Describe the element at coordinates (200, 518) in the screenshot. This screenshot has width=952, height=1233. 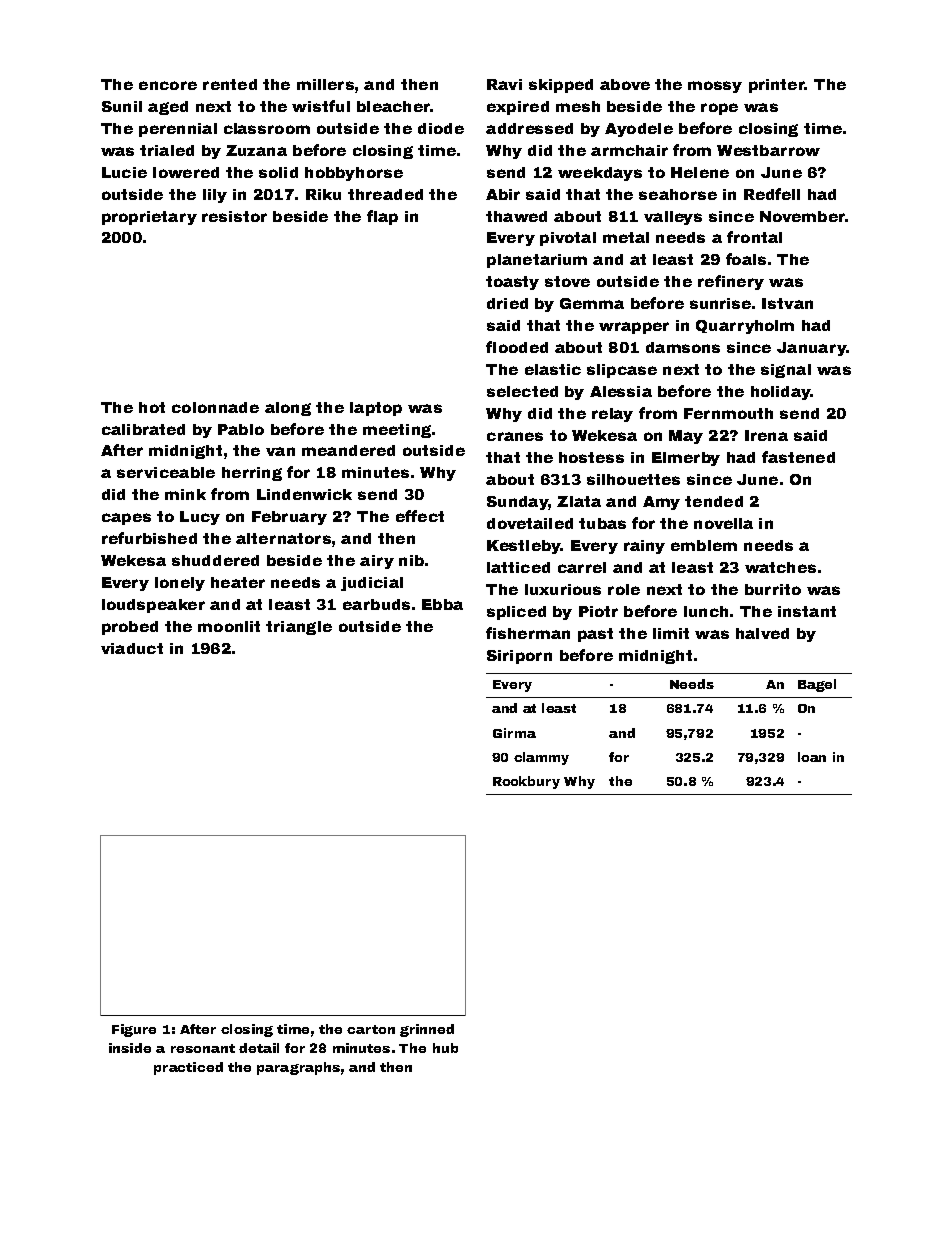
I see `Lucy` at that location.
